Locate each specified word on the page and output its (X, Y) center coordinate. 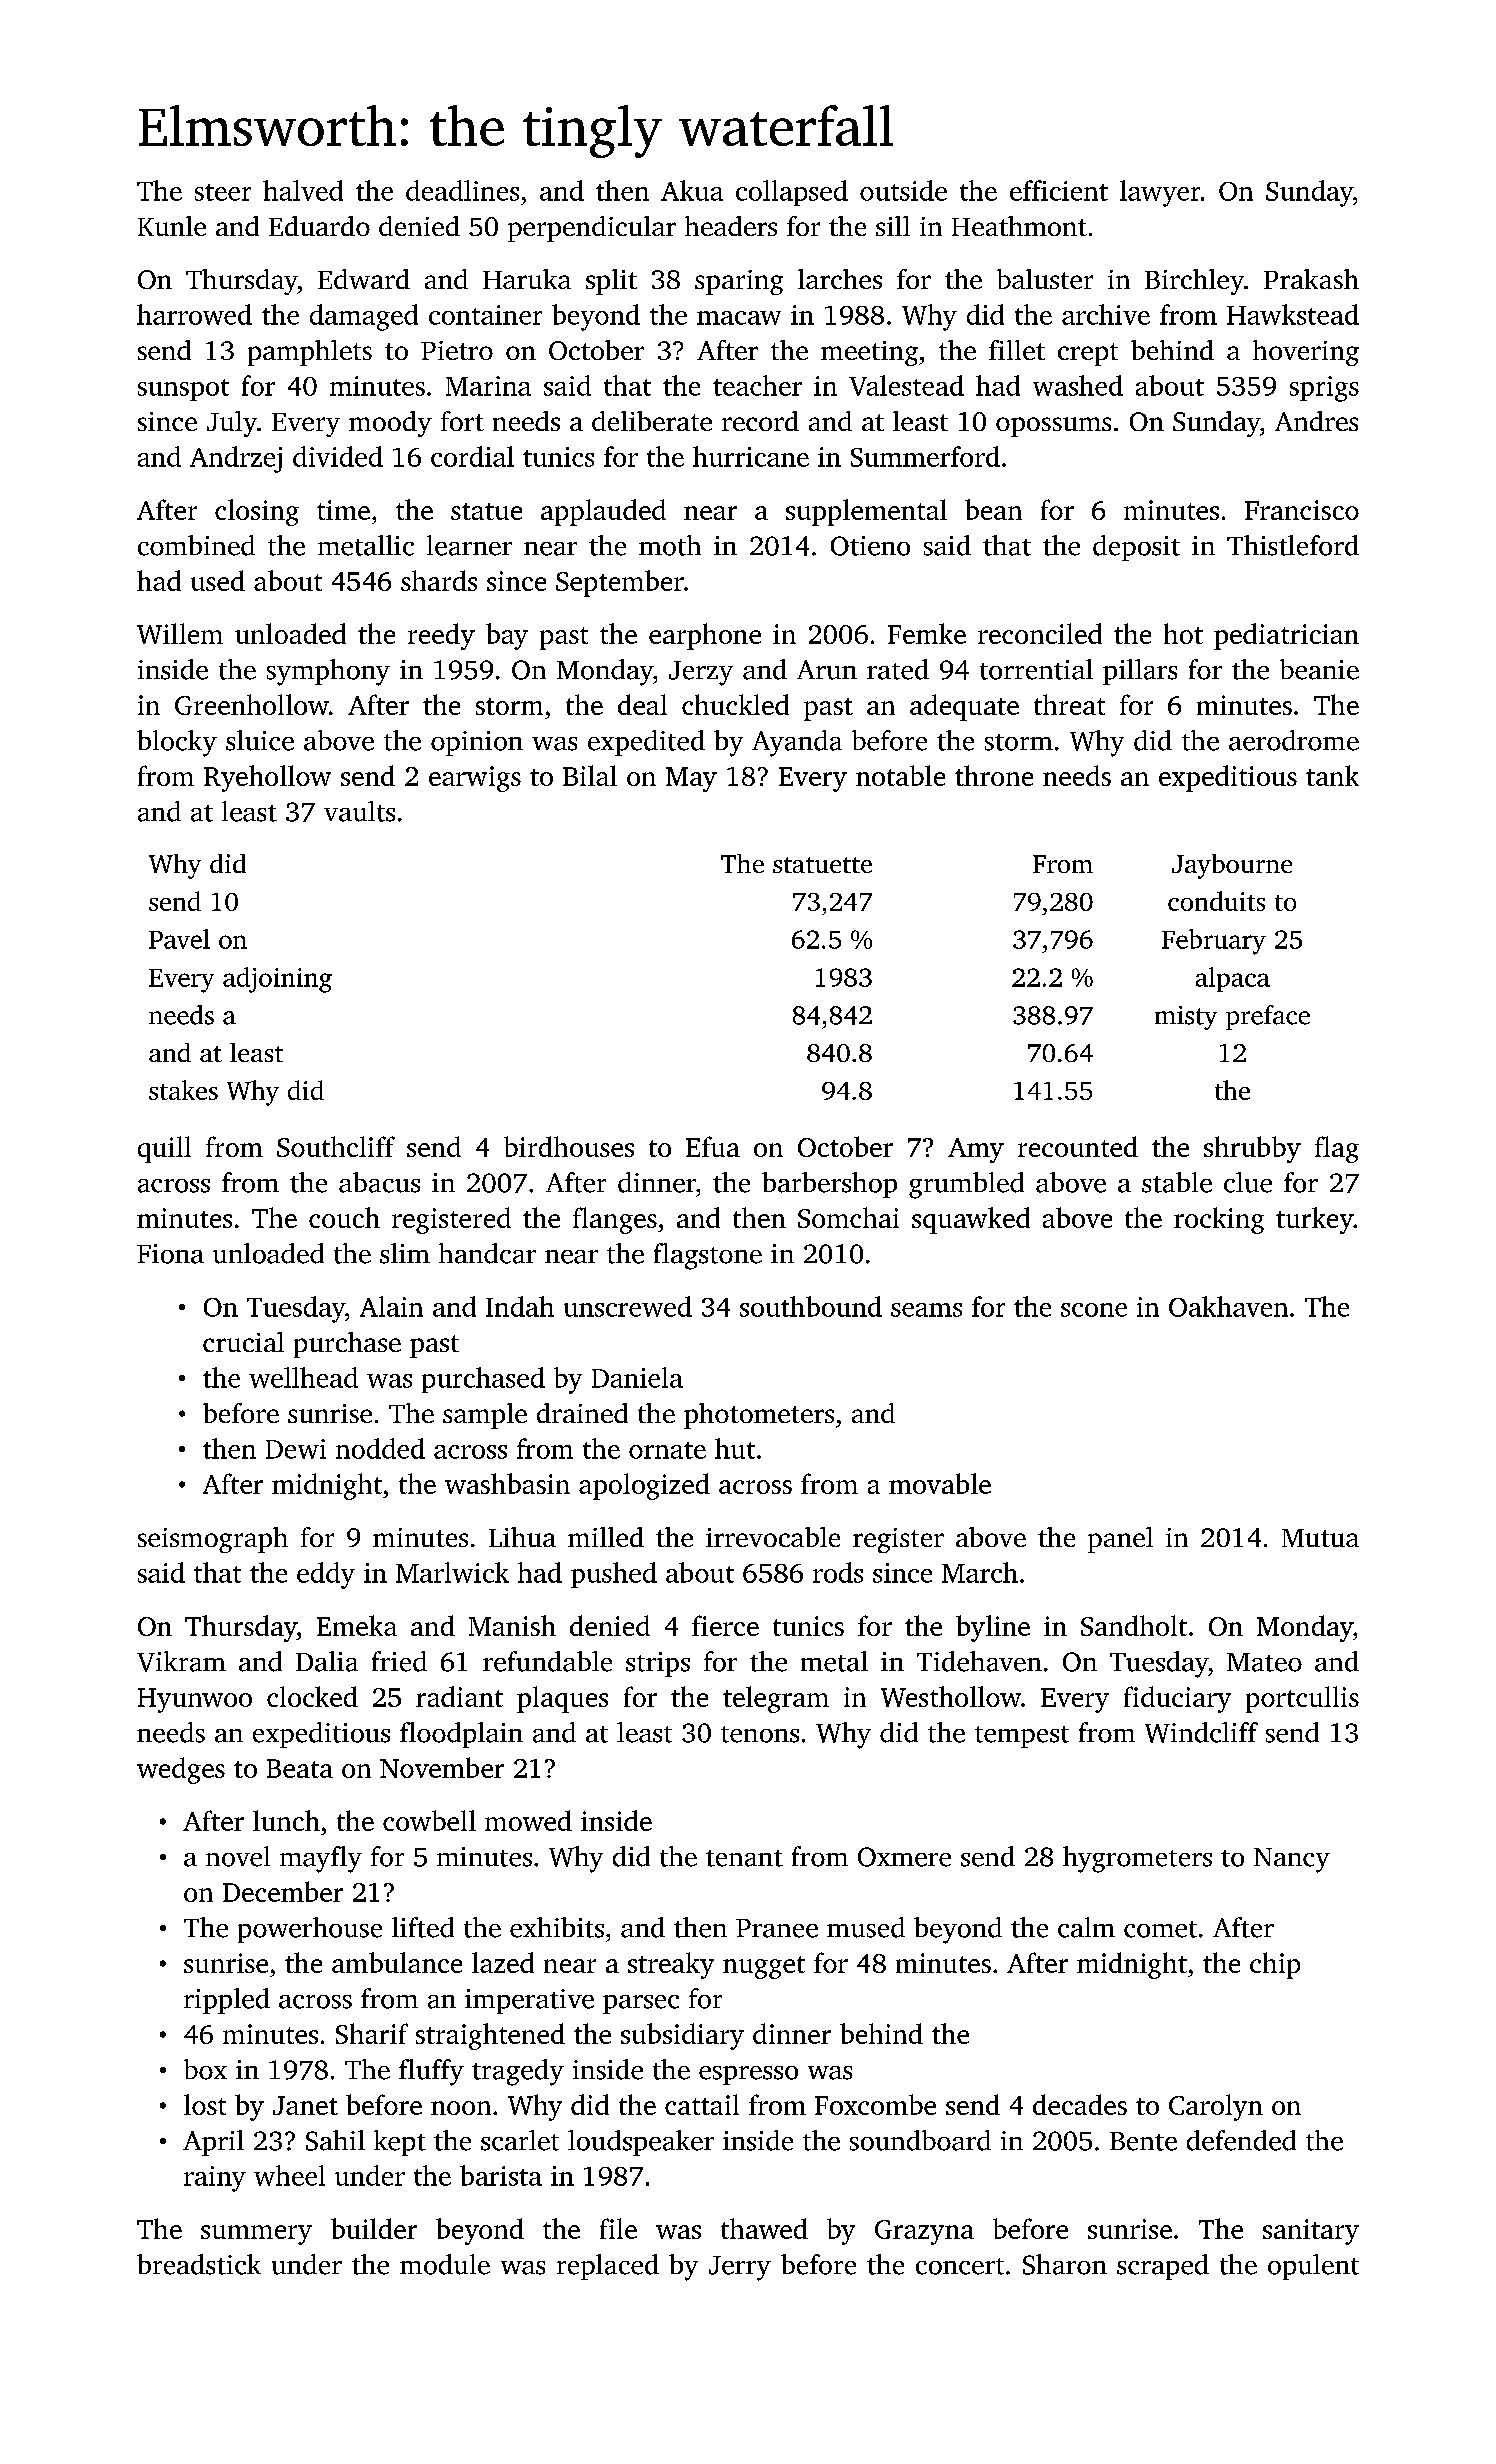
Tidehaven (979, 1661)
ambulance (397, 1962)
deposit (1136, 548)
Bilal (590, 775)
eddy (326, 1575)
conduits (1216, 901)
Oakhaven (1228, 1306)
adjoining (277, 980)
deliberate (652, 421)
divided (338, 456)
